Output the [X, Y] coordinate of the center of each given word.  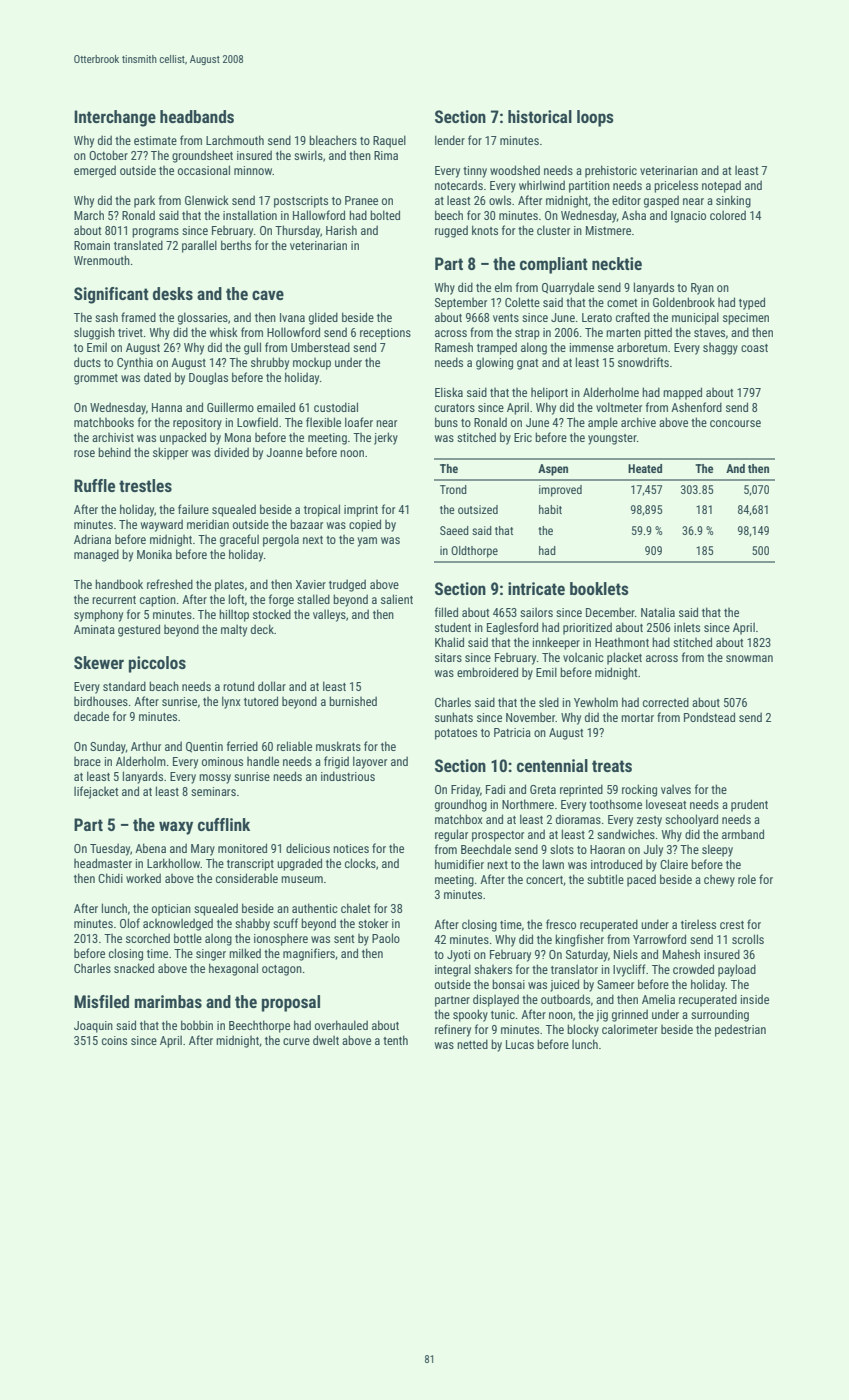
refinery [453, 1030]
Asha [634, 215]
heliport [549, 393]
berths [236, 245]
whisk [224, 332]
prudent [749, 805]
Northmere [528, 804]
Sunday [108, 747]
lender [450, 140]
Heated [645, 468]
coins [114, 1040]
